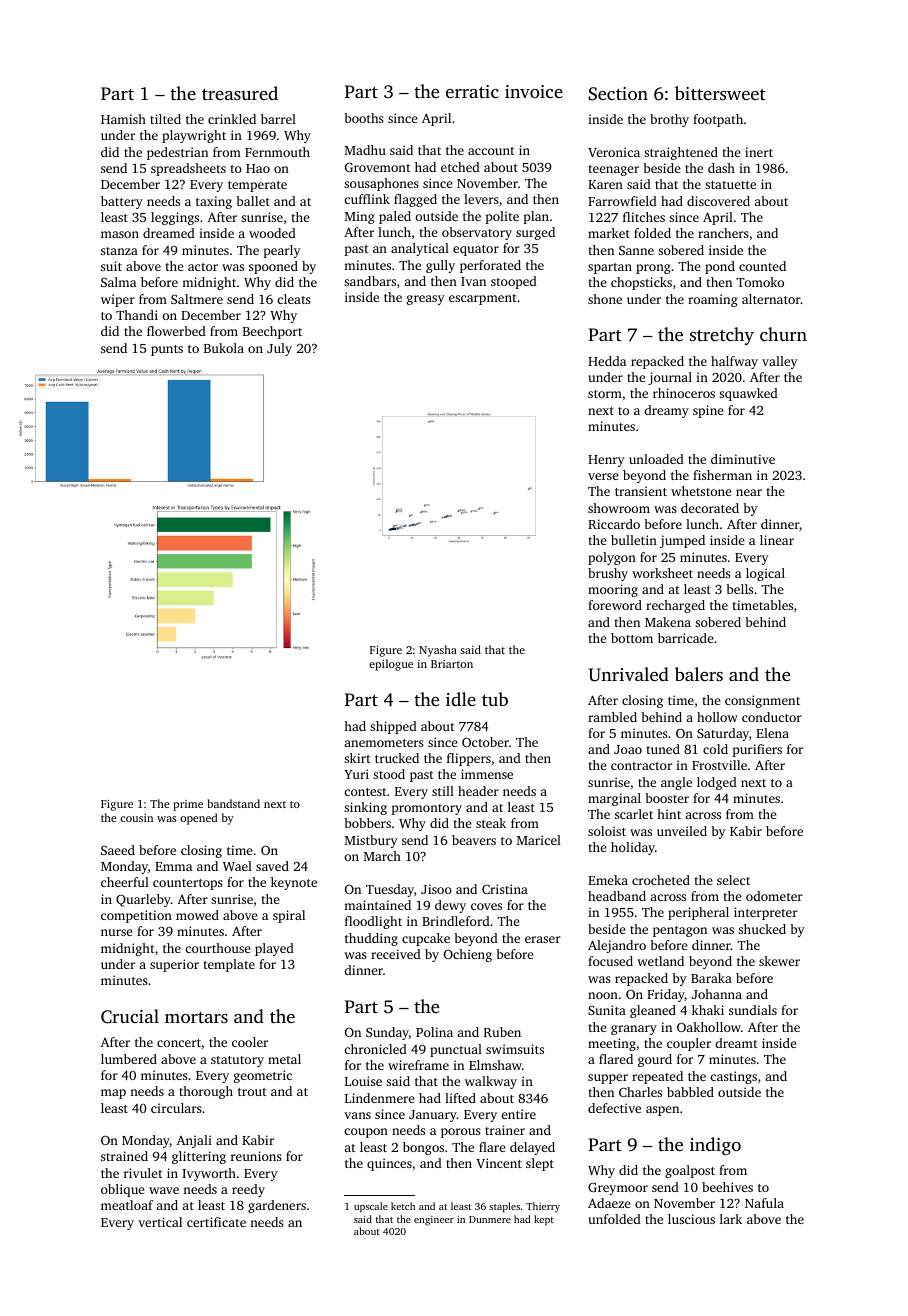 Image resolution: width=908 pixels, height=1316 pixels. What do you see at coordinates (169, 233) in the image?
I see `dreamed` at bounding box center [169, 233].
